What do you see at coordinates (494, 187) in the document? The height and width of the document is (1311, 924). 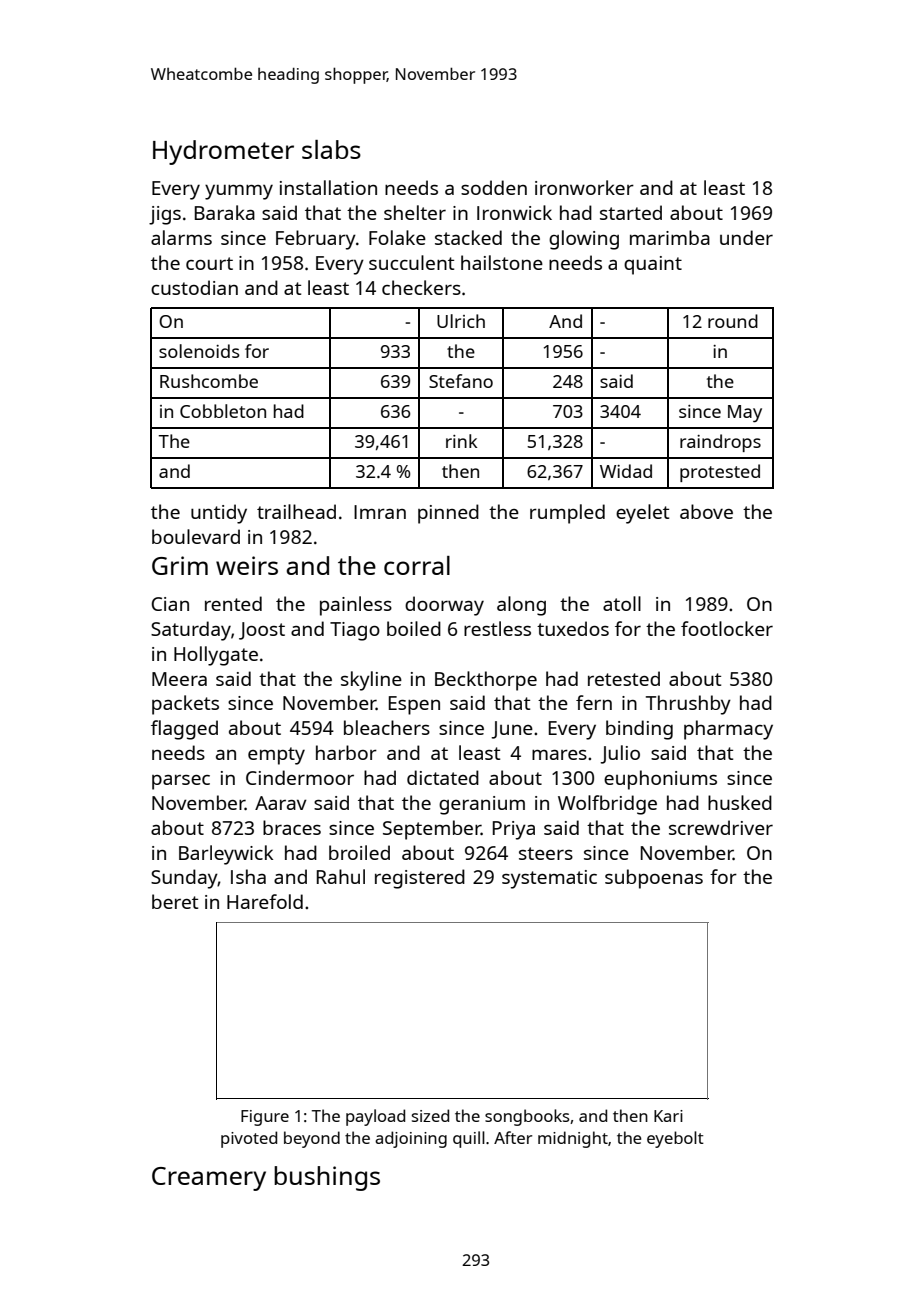 I see `sodden` at bounding box center [494, 187].
